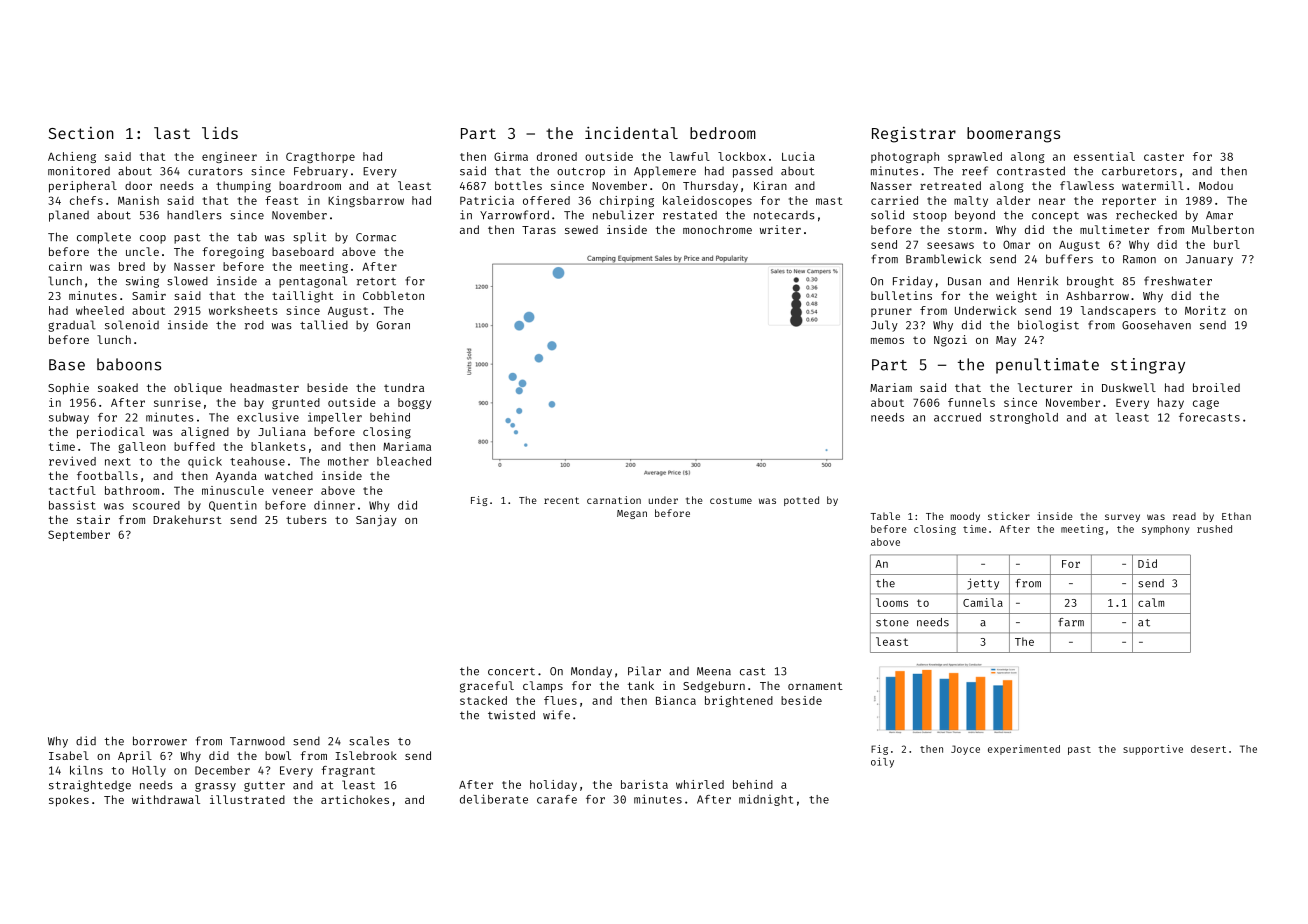  Describe the element at coordinates (487, 687) in the document. I see `graceful` at that location.
